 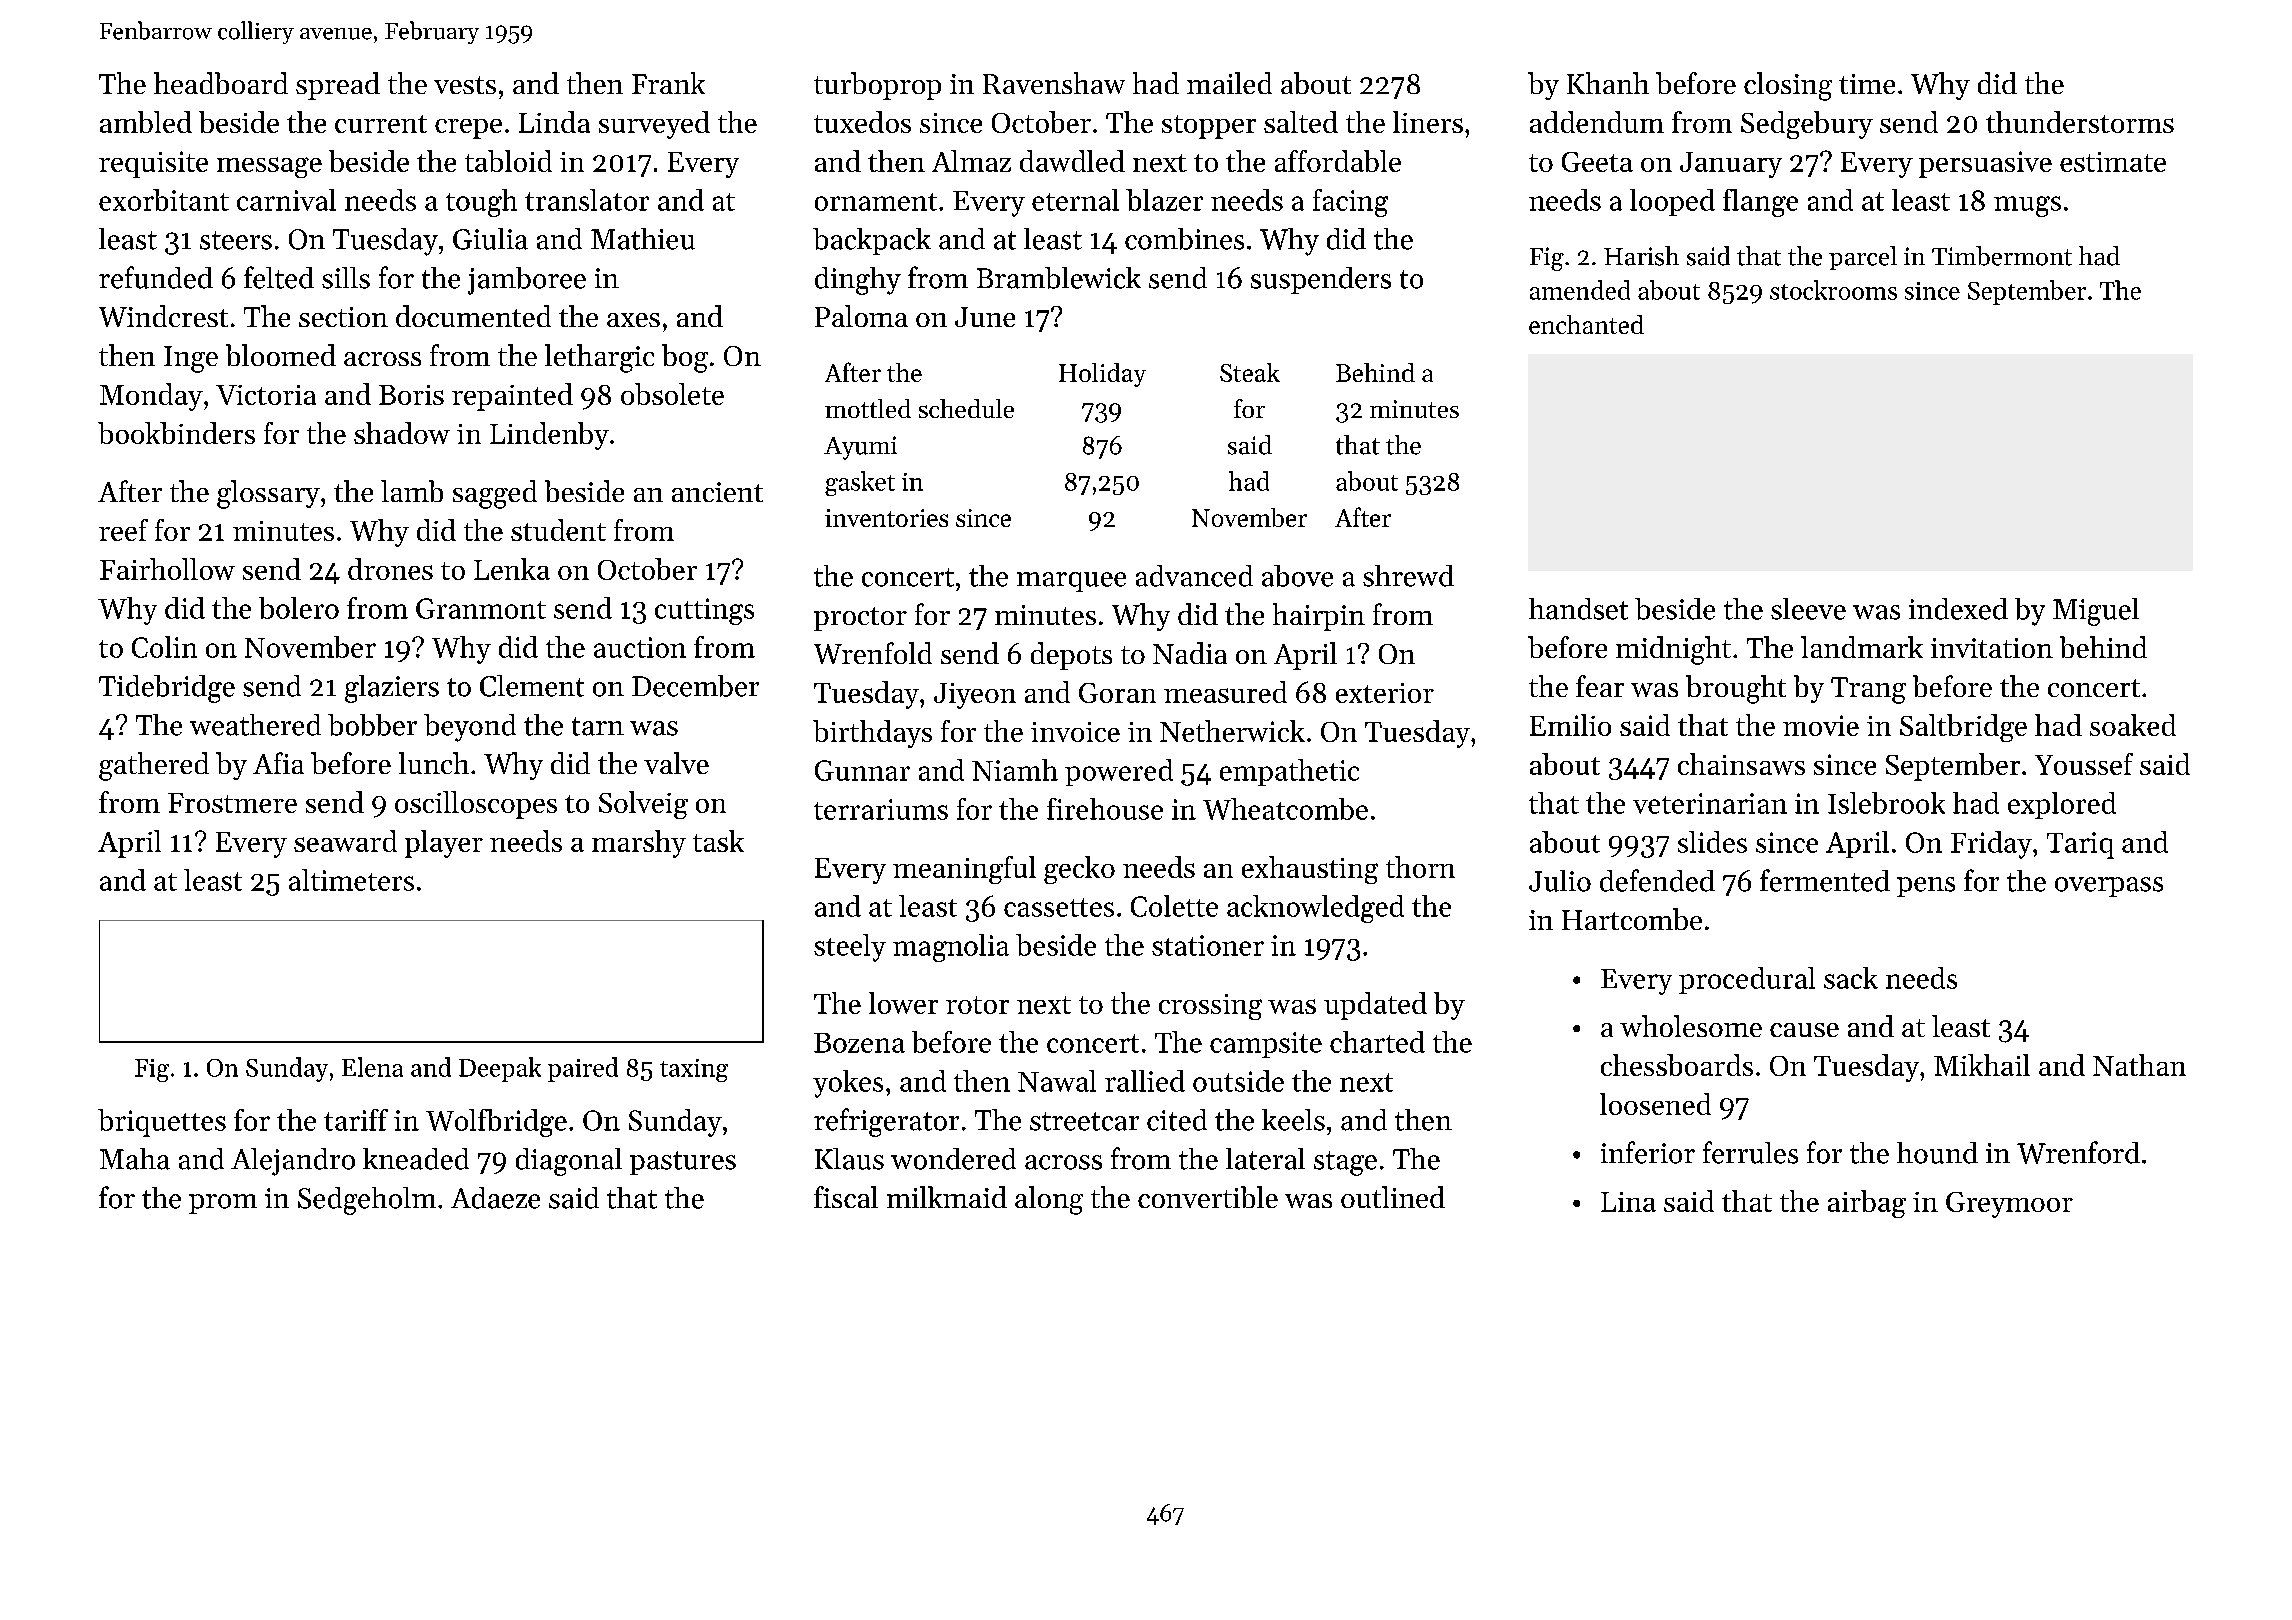 I want to click on shrewd, so click(x=1408, y=576).
